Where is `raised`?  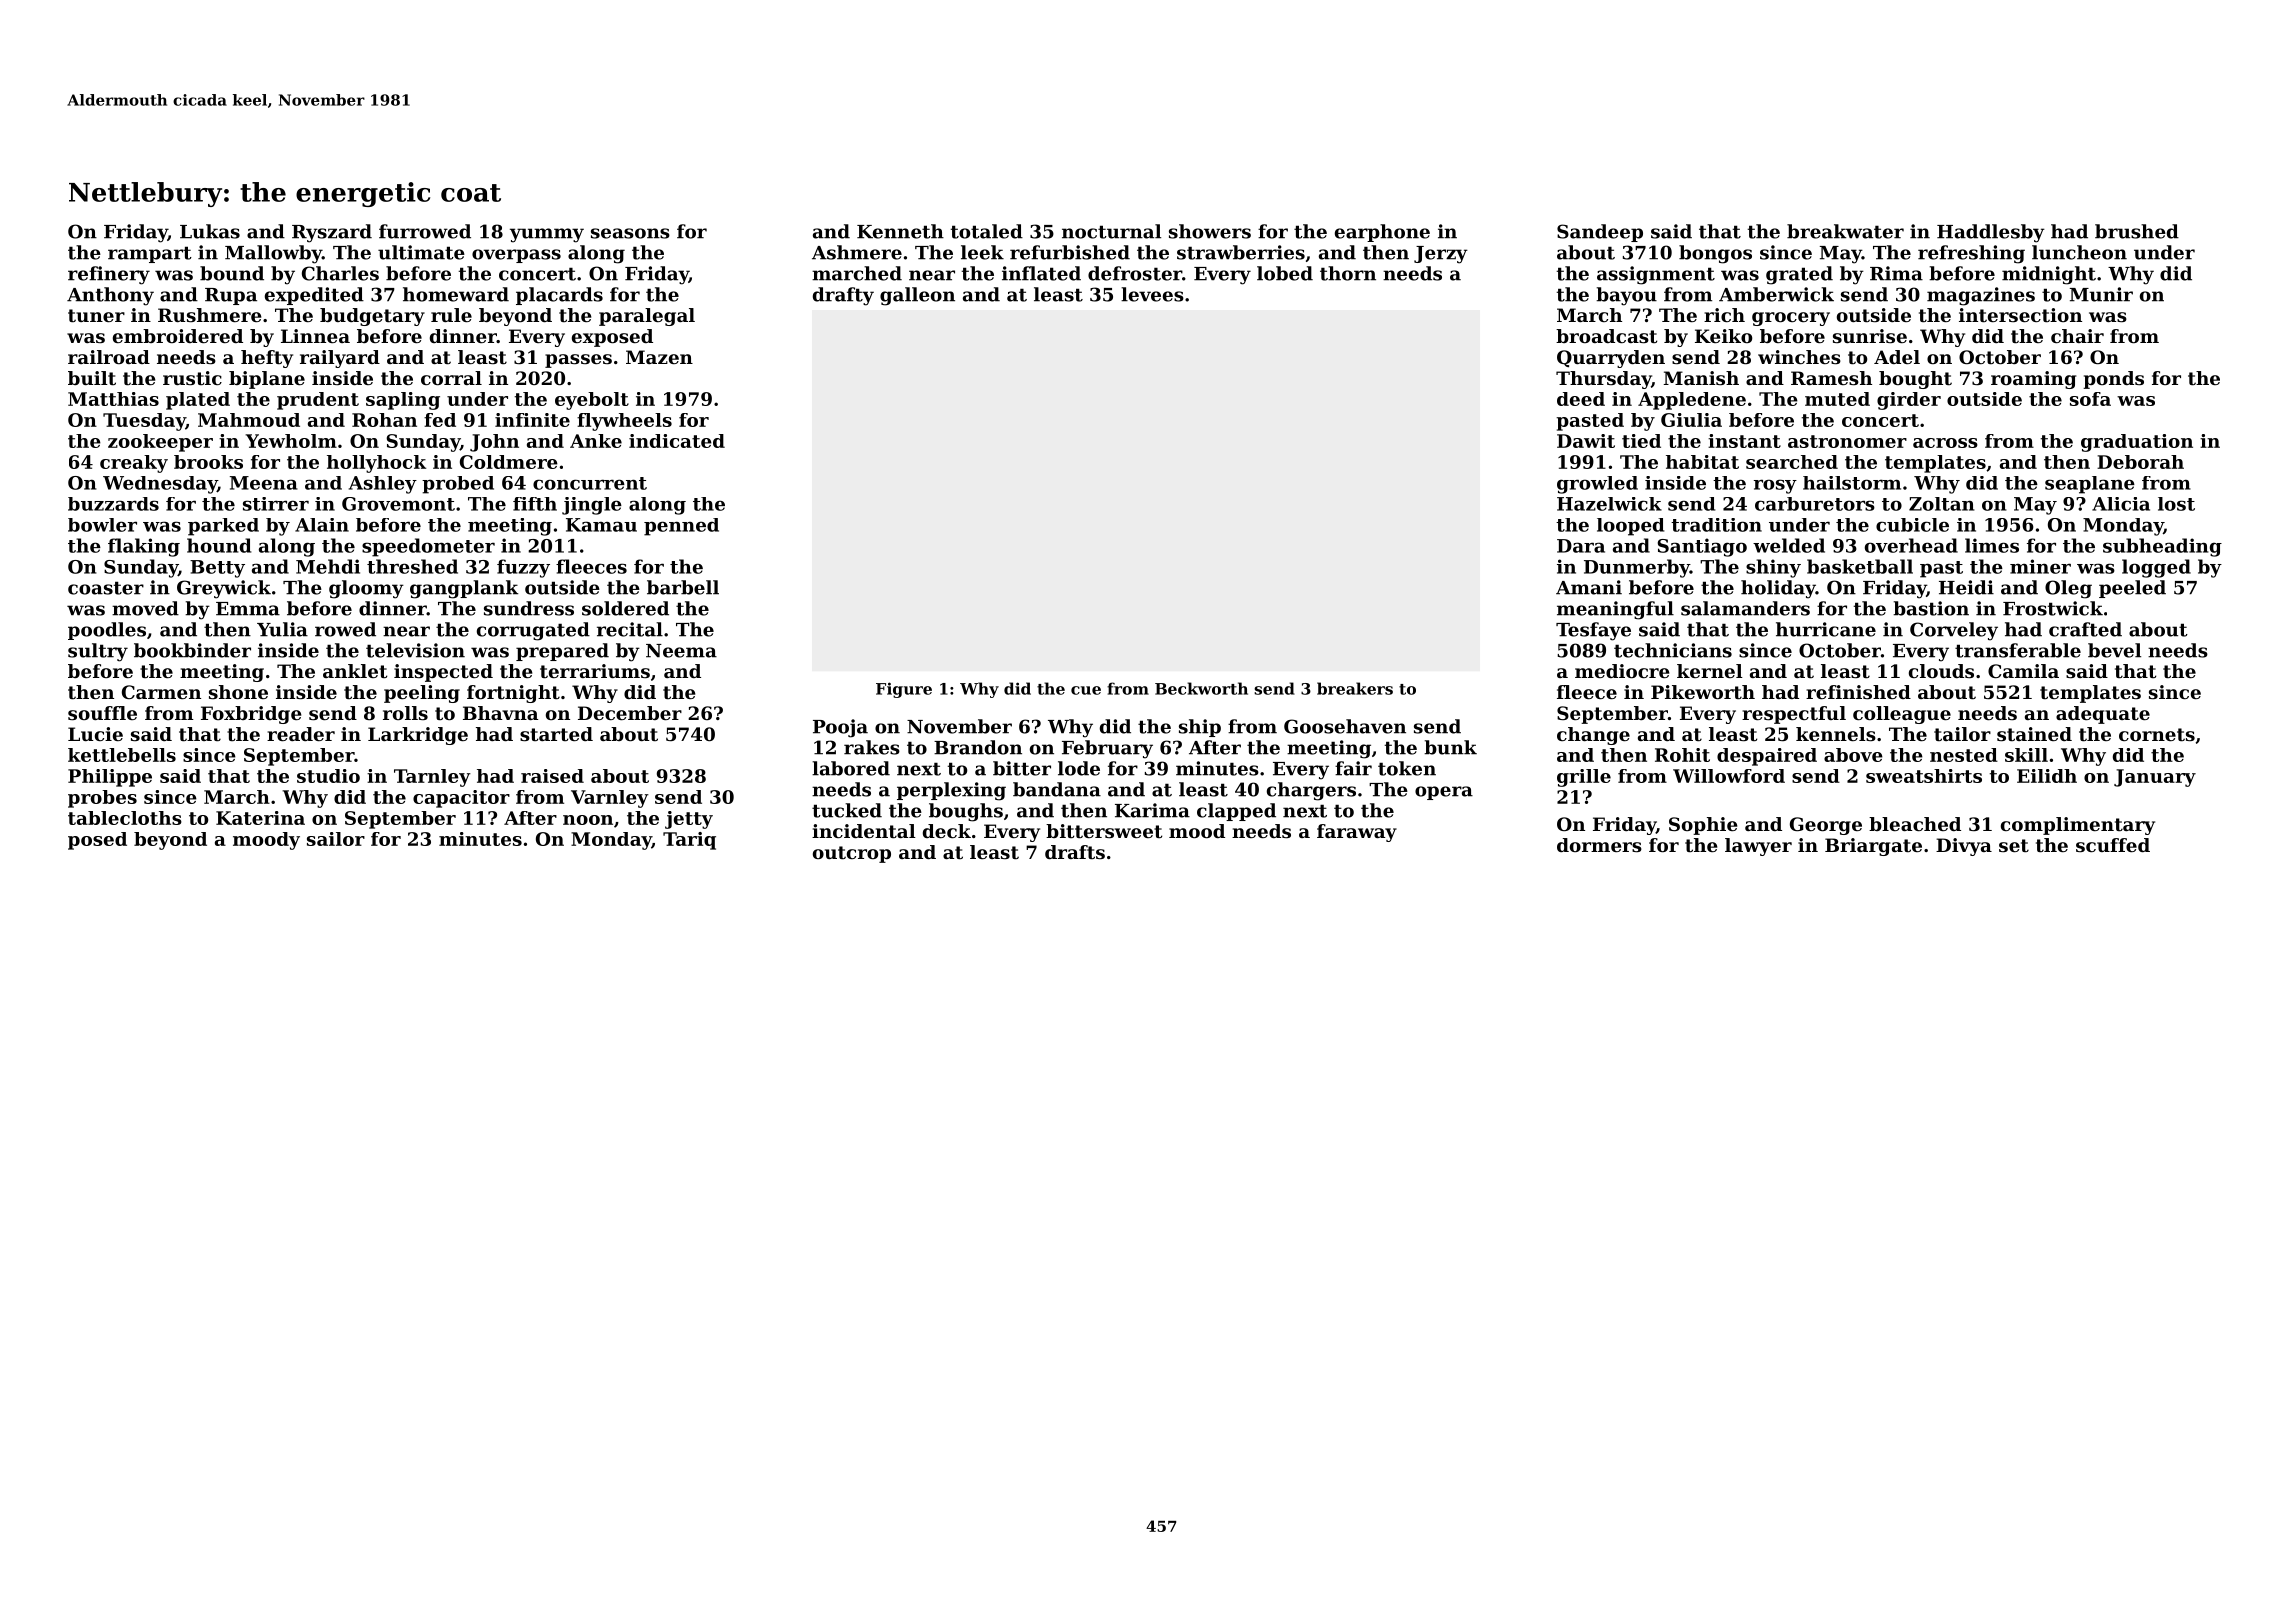
raised is located at coordinates (552, 776).
